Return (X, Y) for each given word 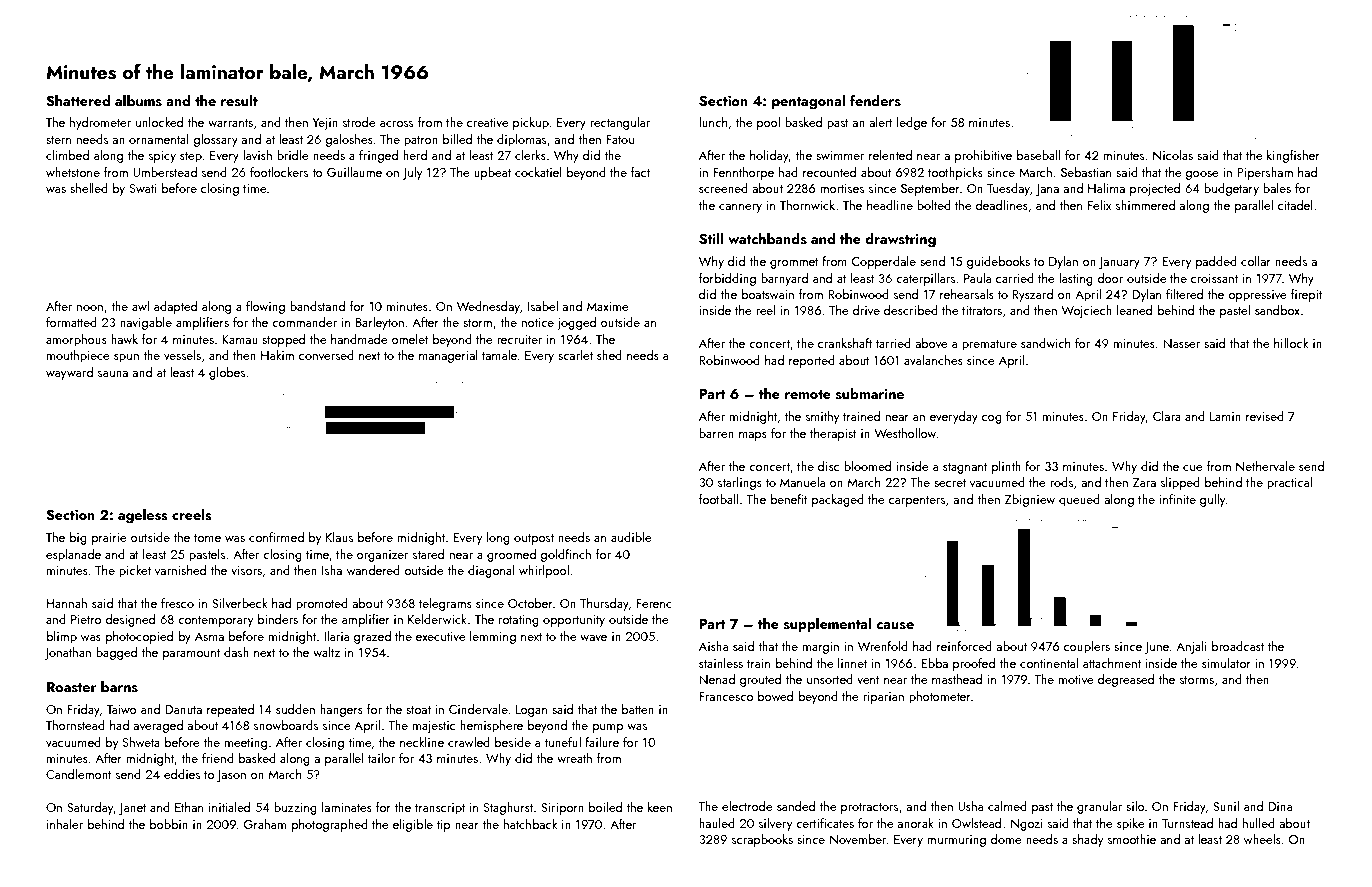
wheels (1262, 839)
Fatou (620, 139)
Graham (265, 824)
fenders (875, 100)
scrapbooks (762, 840)
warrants (230, 123)
